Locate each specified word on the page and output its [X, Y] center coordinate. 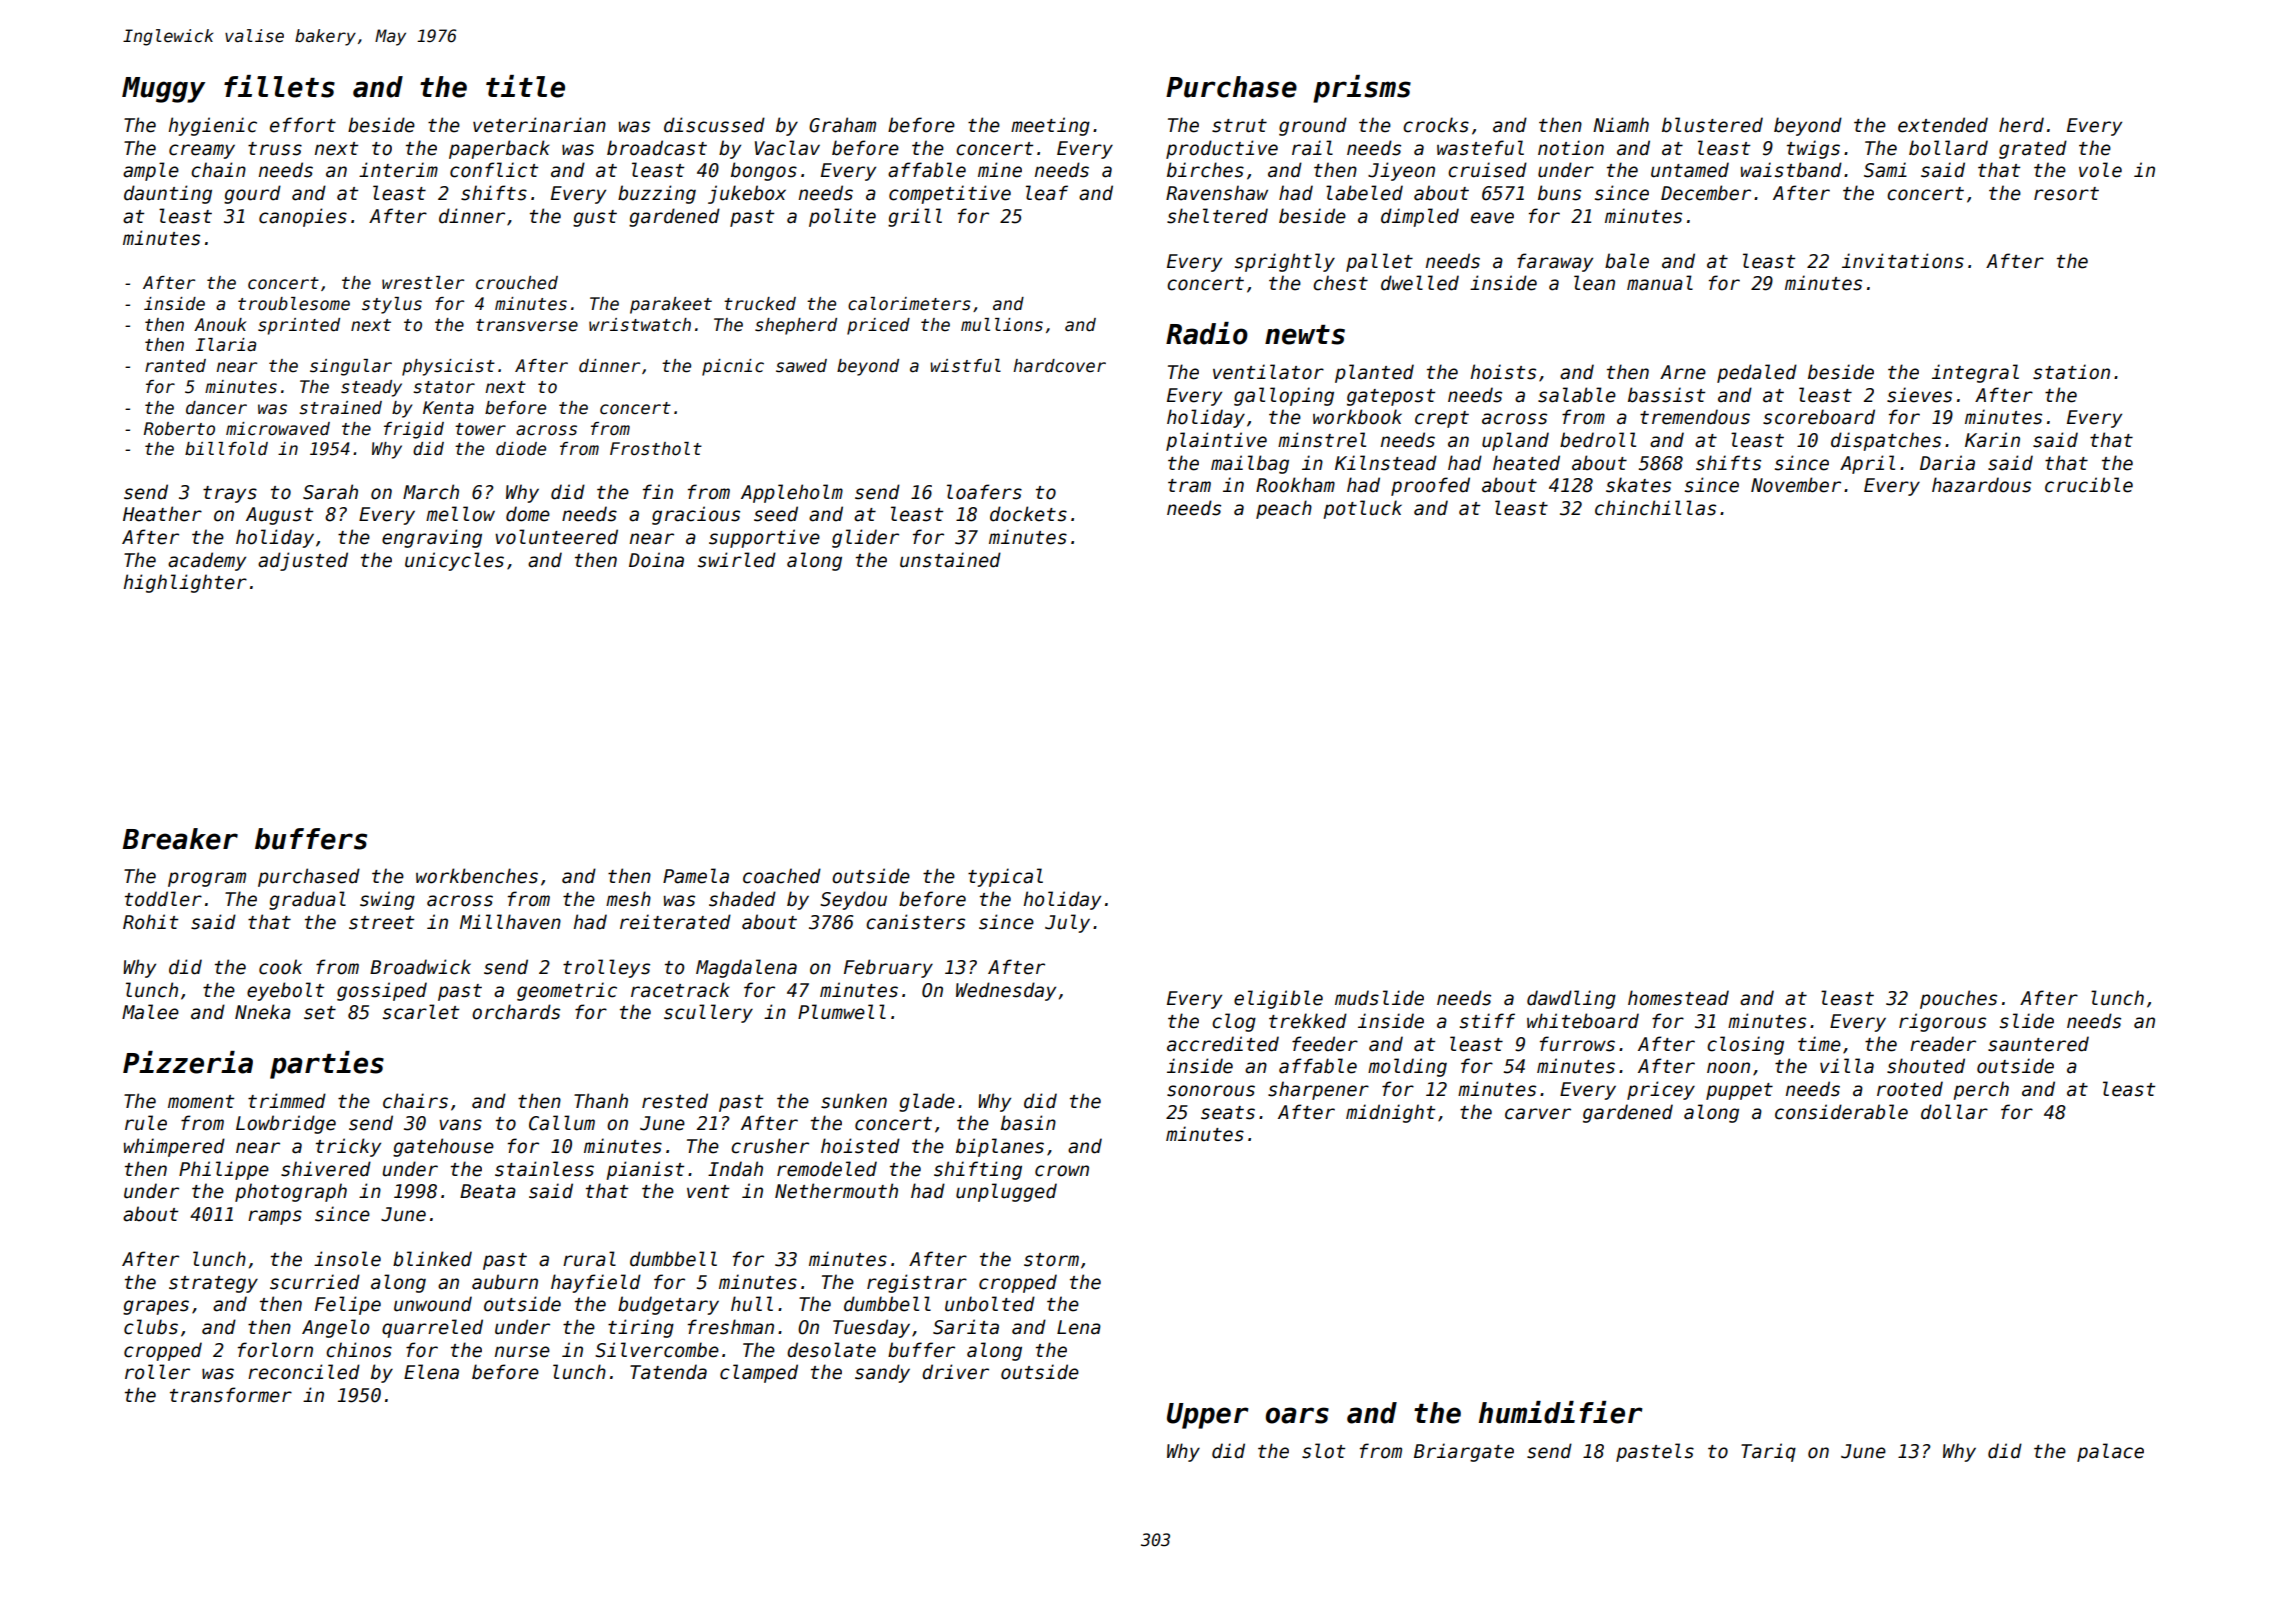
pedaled [1757, 373]
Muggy [163, 90]
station [2071, 372]
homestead [1678, 998]
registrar [917, 1283]
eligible [1278, 999]
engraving [432, 538]
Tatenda [668, 1372]
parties [327, 1065]
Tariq [1768, 1452]
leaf [1047, 193]
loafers [984, 492]
